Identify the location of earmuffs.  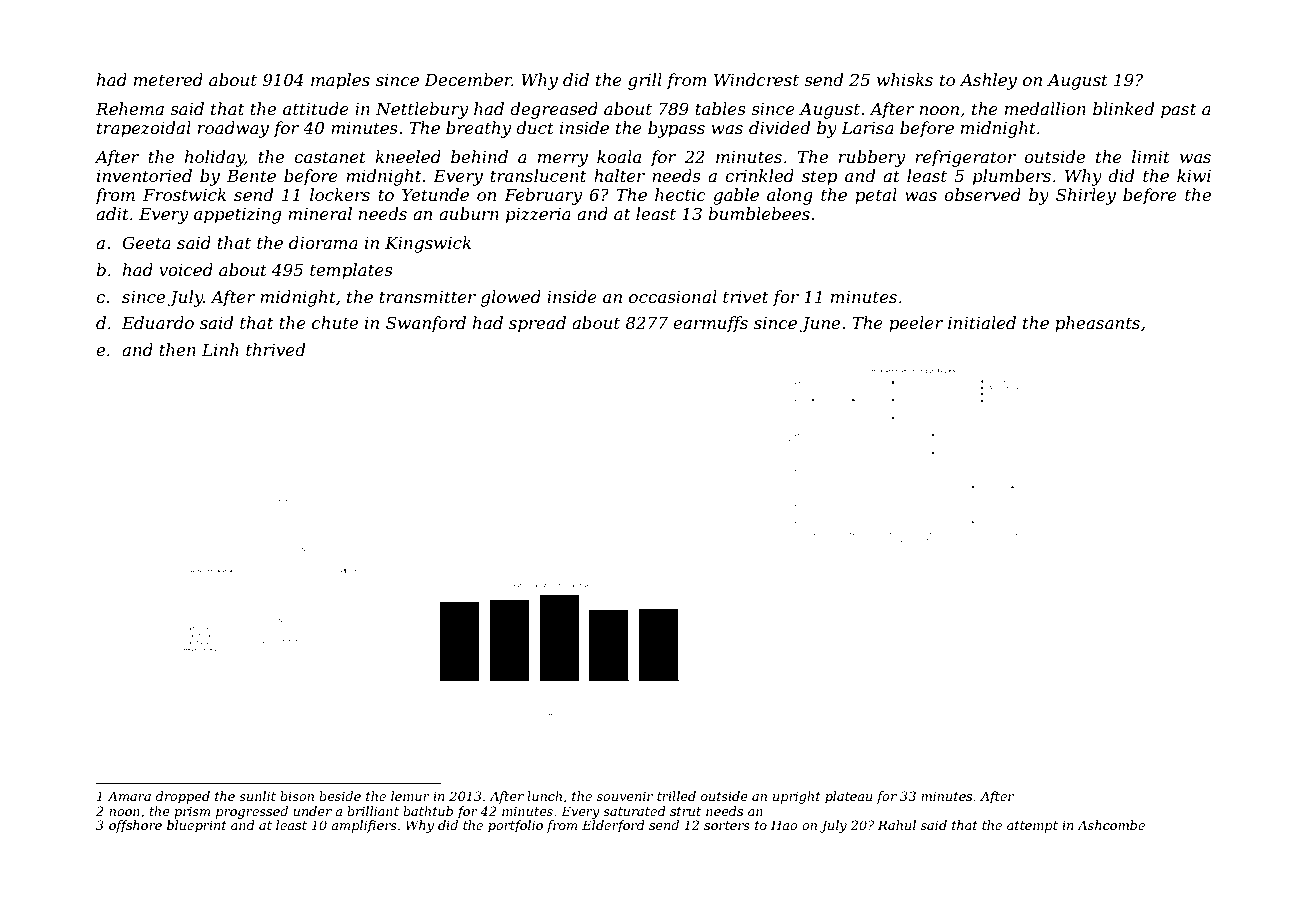
(710, 324).
